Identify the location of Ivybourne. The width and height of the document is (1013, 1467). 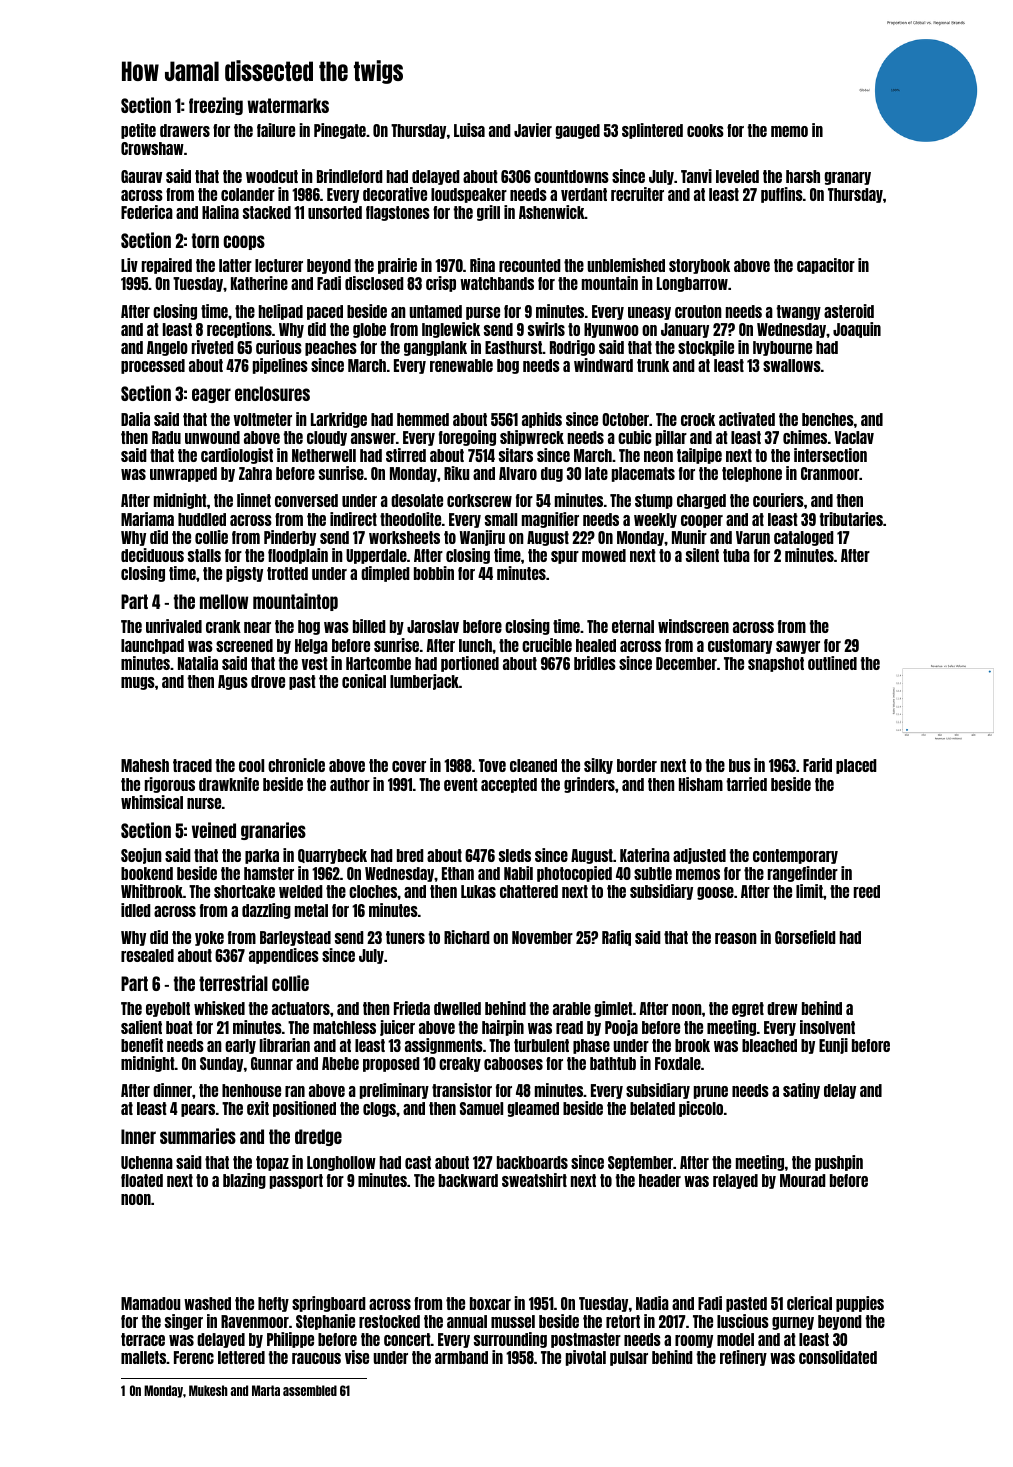
(782, 348).
